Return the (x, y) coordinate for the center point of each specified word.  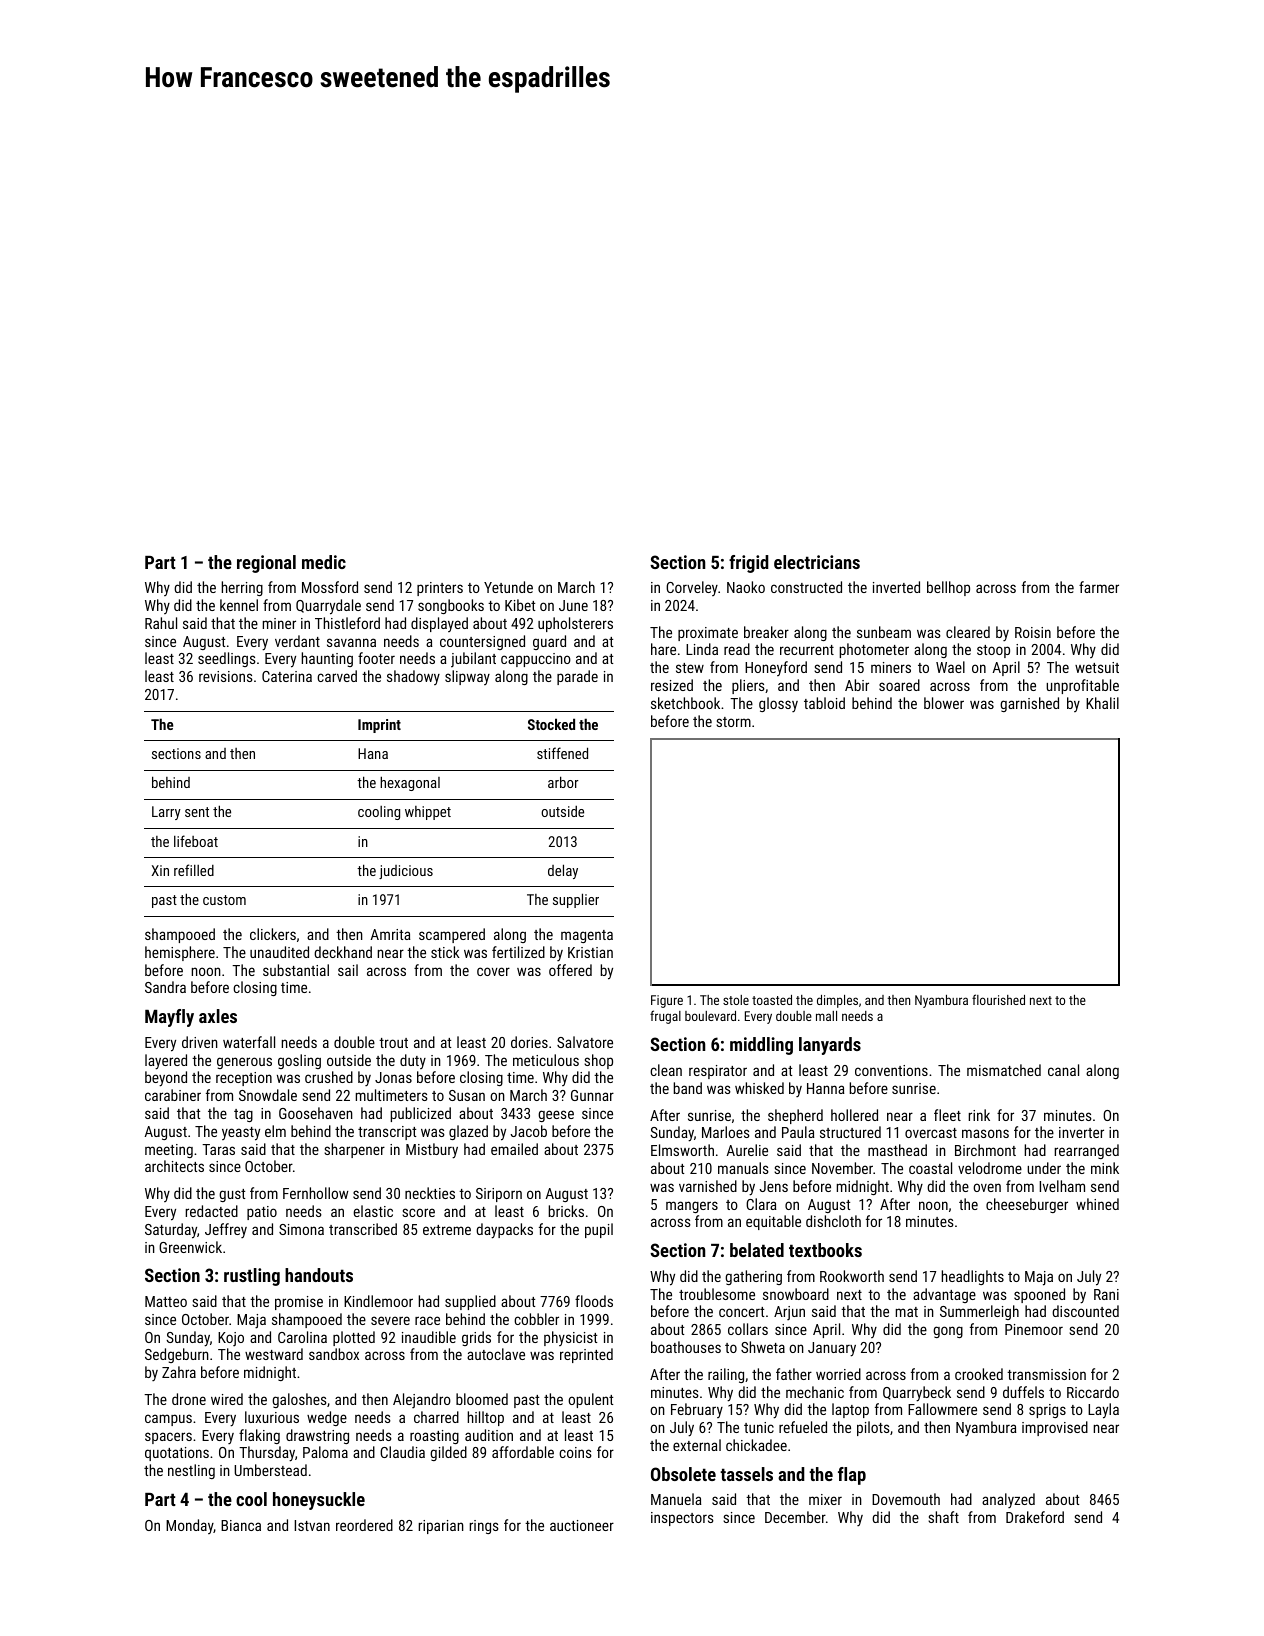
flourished (998, 999)
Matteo (166, 1301)
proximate (708, 634)
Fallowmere (942, 1409)
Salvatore (585, 1042)
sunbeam (884, 632)
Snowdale (268, 1095)
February (697, 1410)
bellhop (948, 588)
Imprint (379, 726)
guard (549, 642)
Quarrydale (328, 607)
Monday (190, 1526)
